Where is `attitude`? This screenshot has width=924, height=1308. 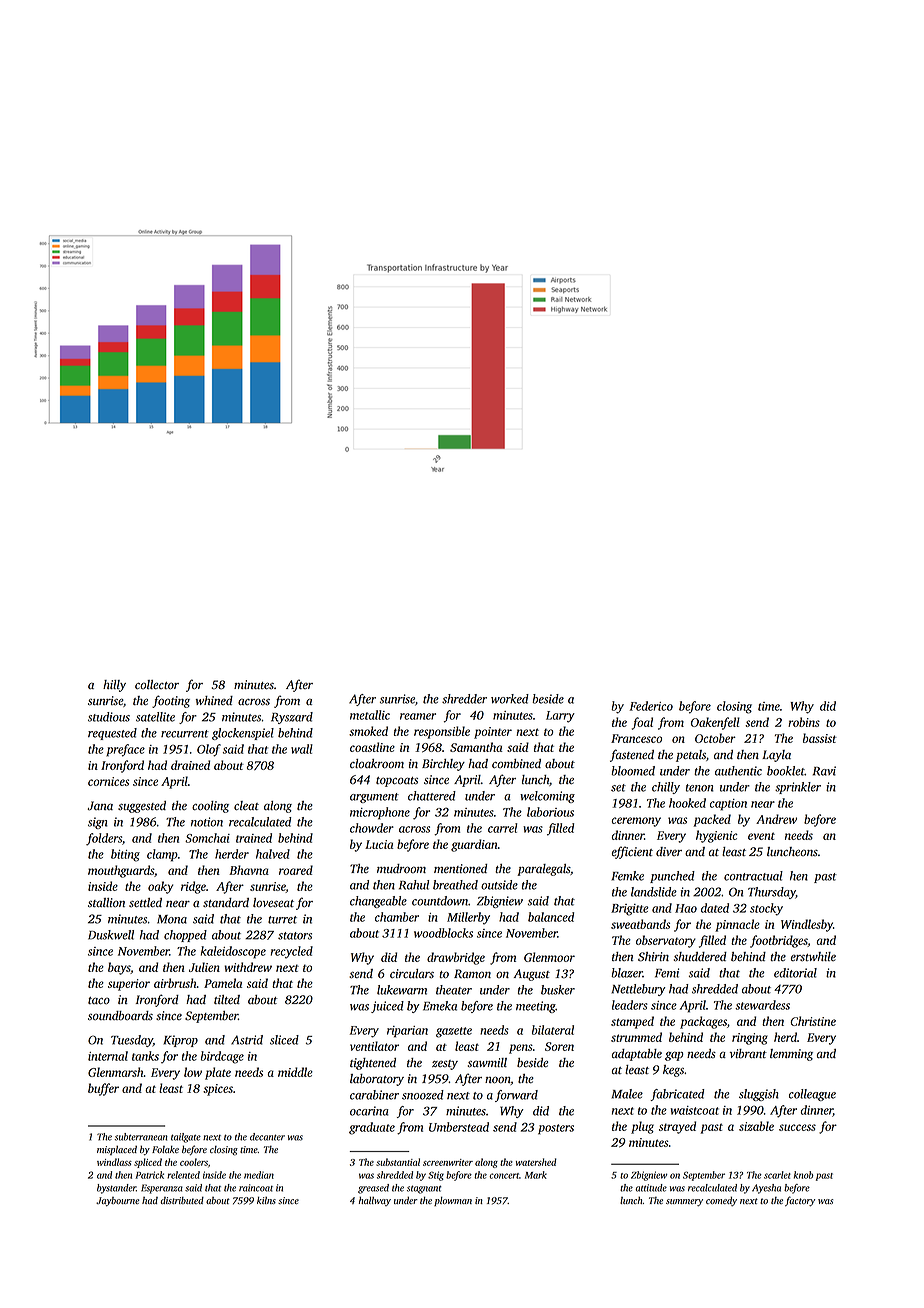
attitude is located at coordinates (651, 1188).
